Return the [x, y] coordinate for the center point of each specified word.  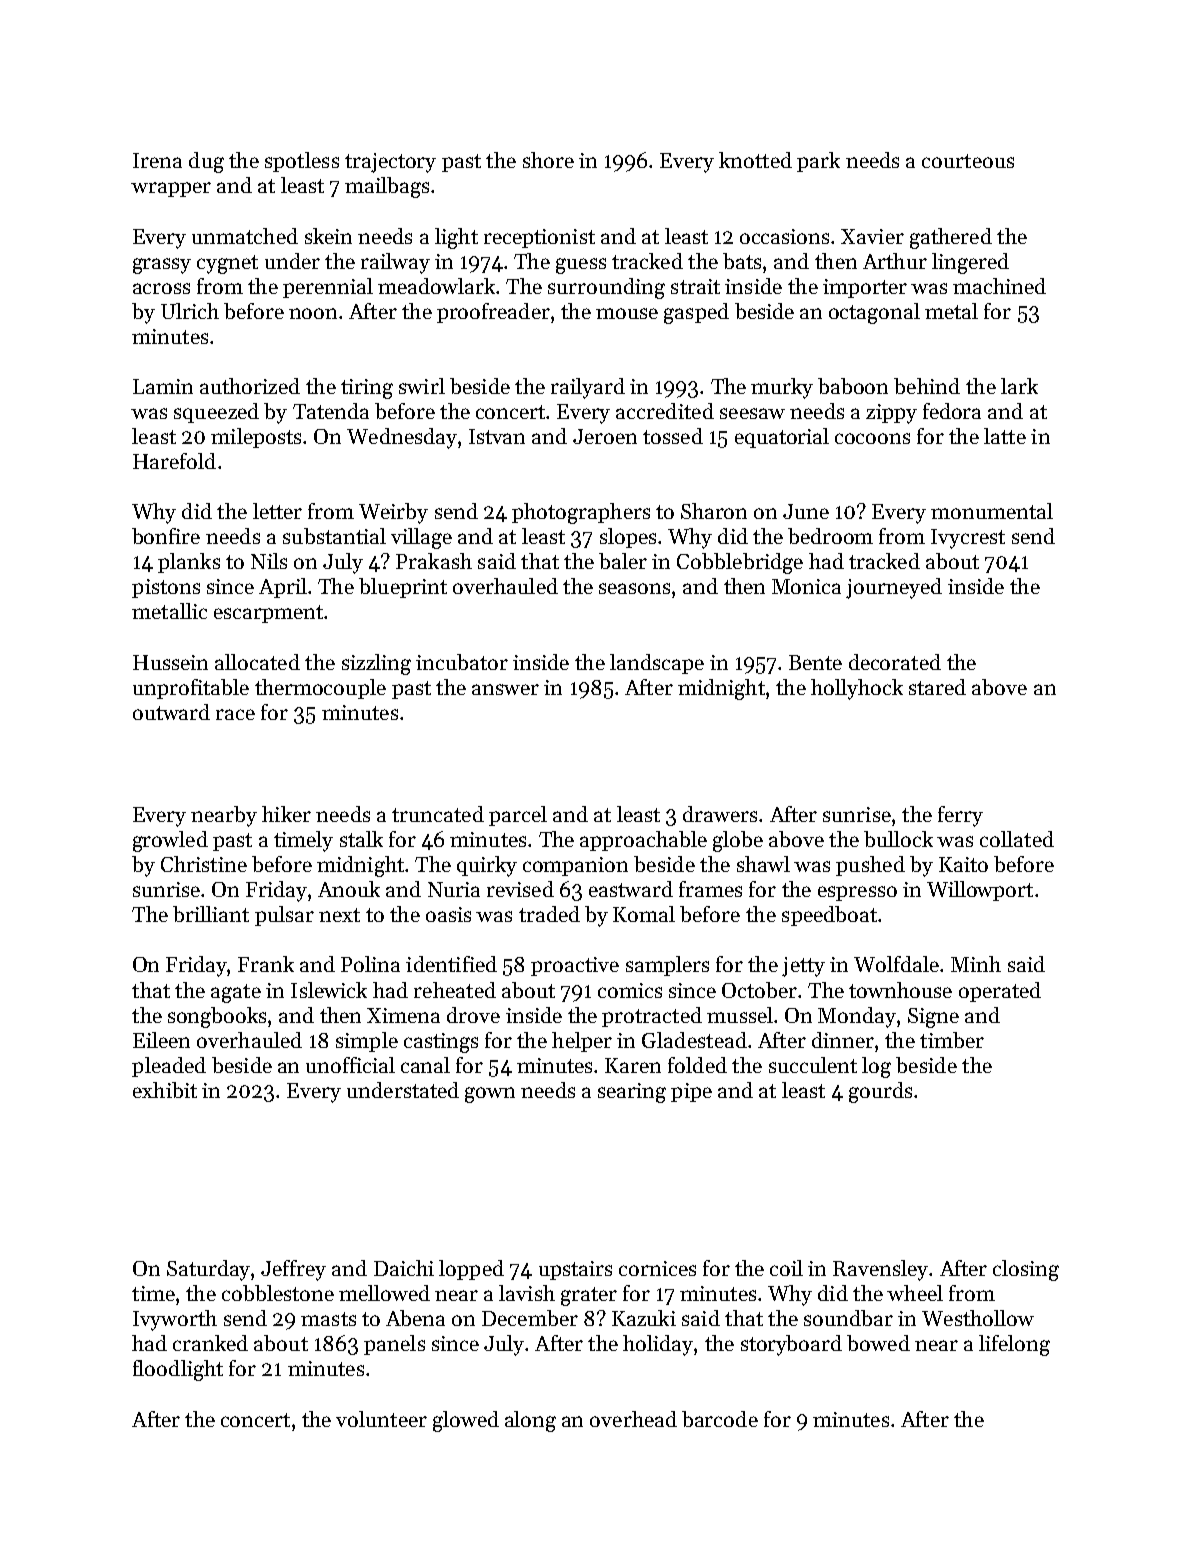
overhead [633, 1419]
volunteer [381, 1419]
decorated [895, 662]
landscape [657, 664]
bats [742, 261]
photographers [581, 513]
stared [937, 687]
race [235, 714]
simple [367, 1042]
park [818, 162]
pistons [166, 588]
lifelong [1014, 1345]
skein [328, 236]
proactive [575, 966]
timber [952, 1040]
